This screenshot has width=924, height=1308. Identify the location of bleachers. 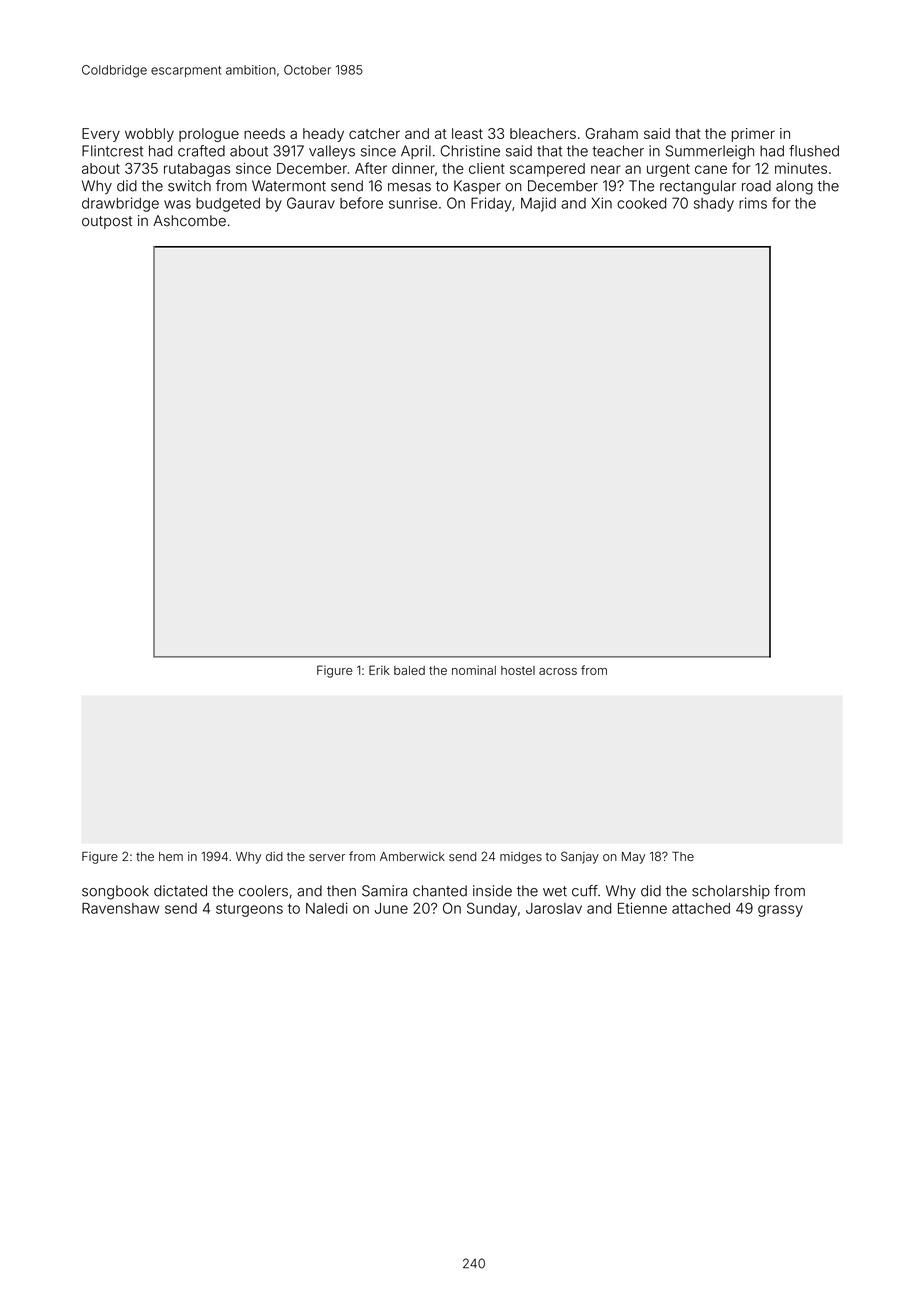
(543, 133).
